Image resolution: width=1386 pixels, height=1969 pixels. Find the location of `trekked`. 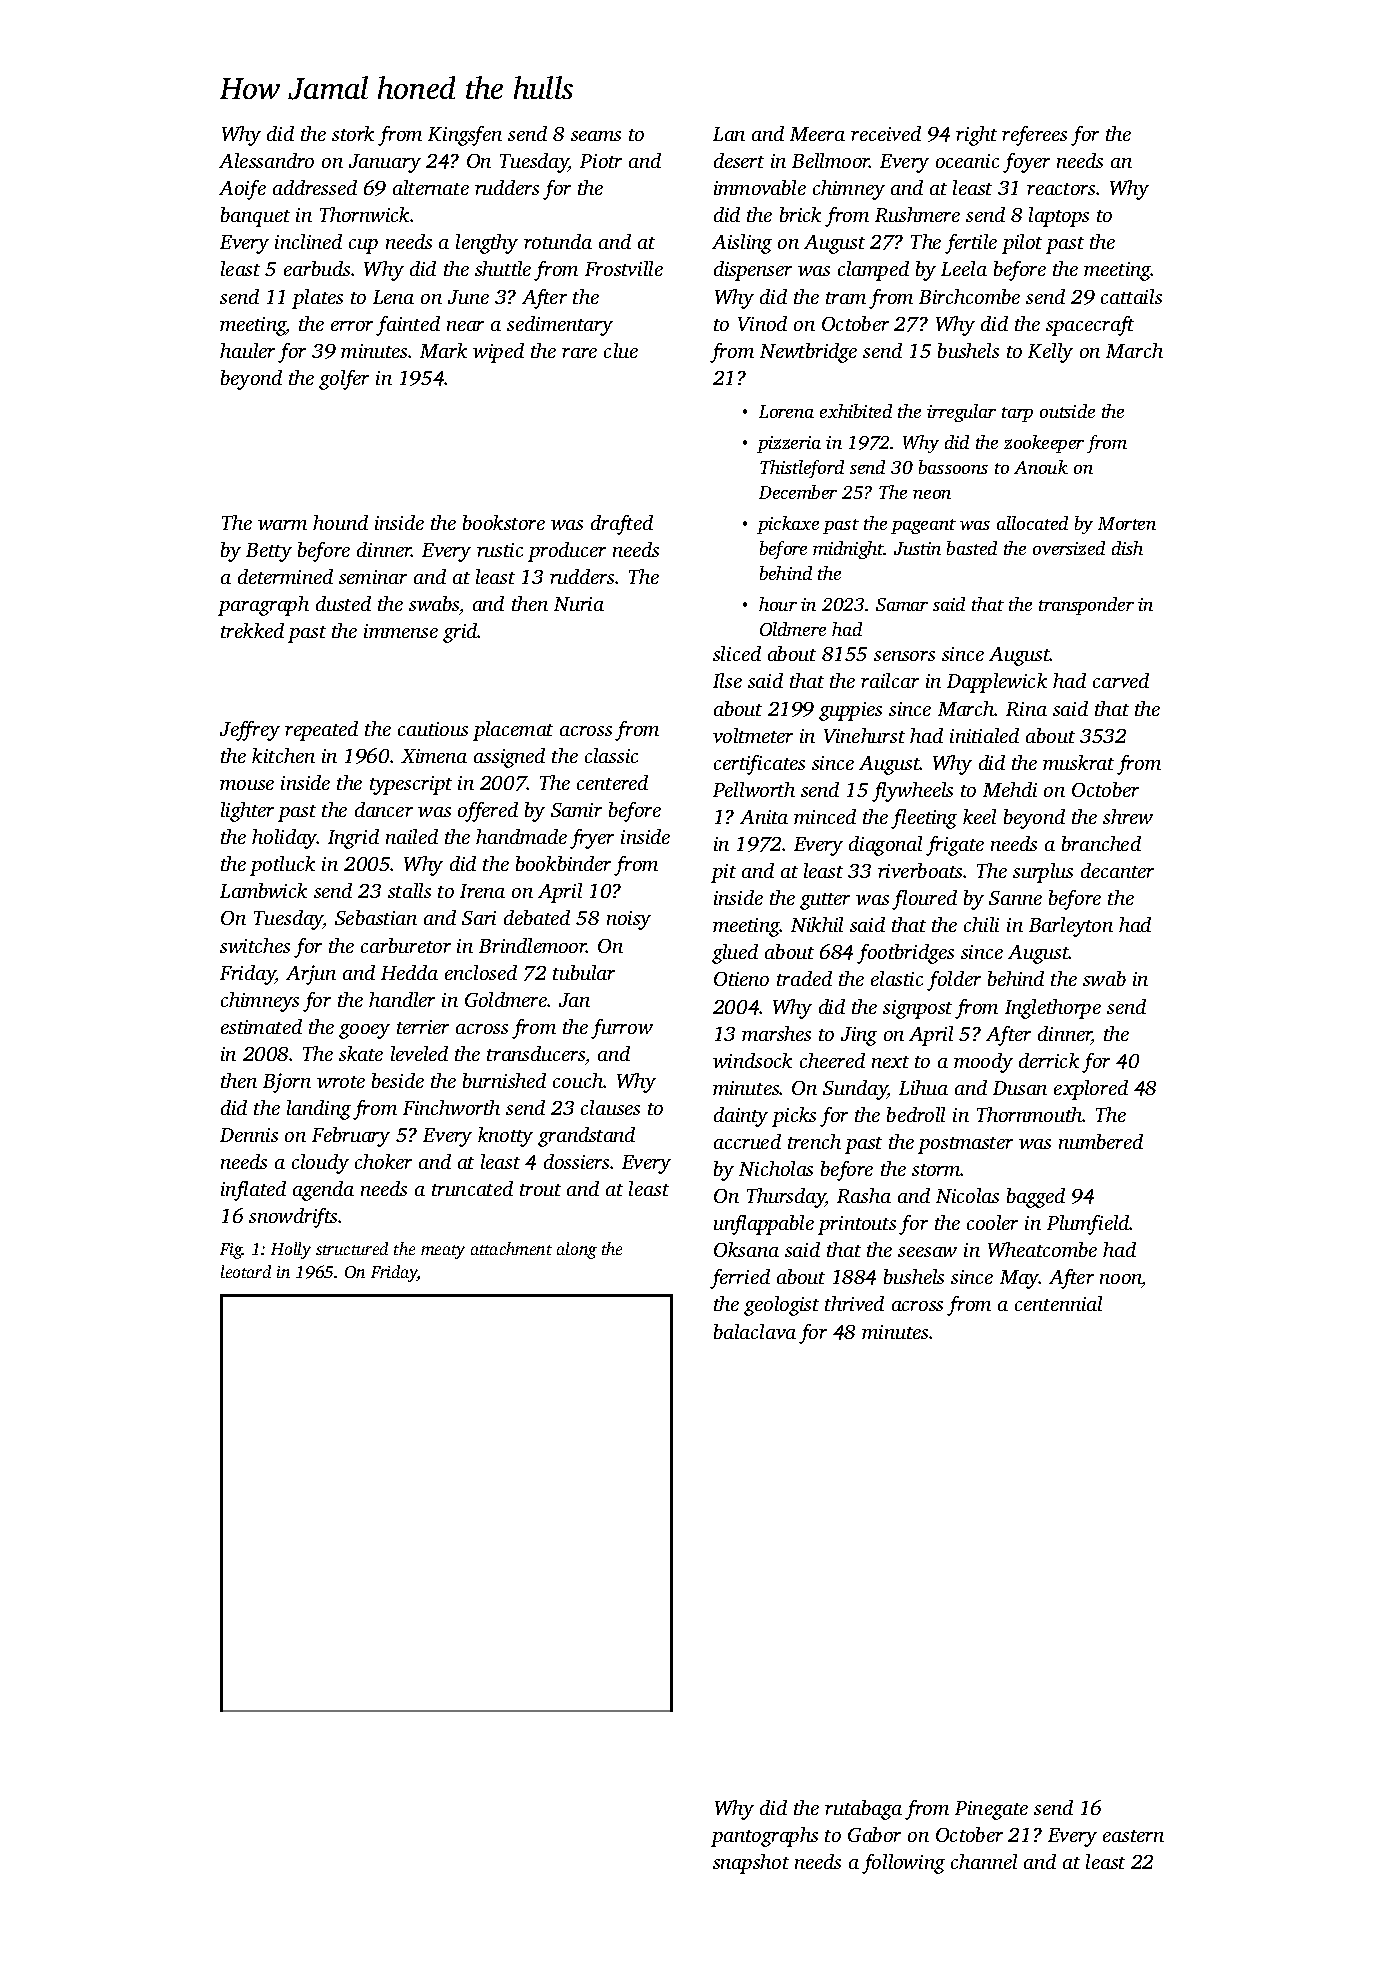

trekked is located at coordinates (252, 630).
